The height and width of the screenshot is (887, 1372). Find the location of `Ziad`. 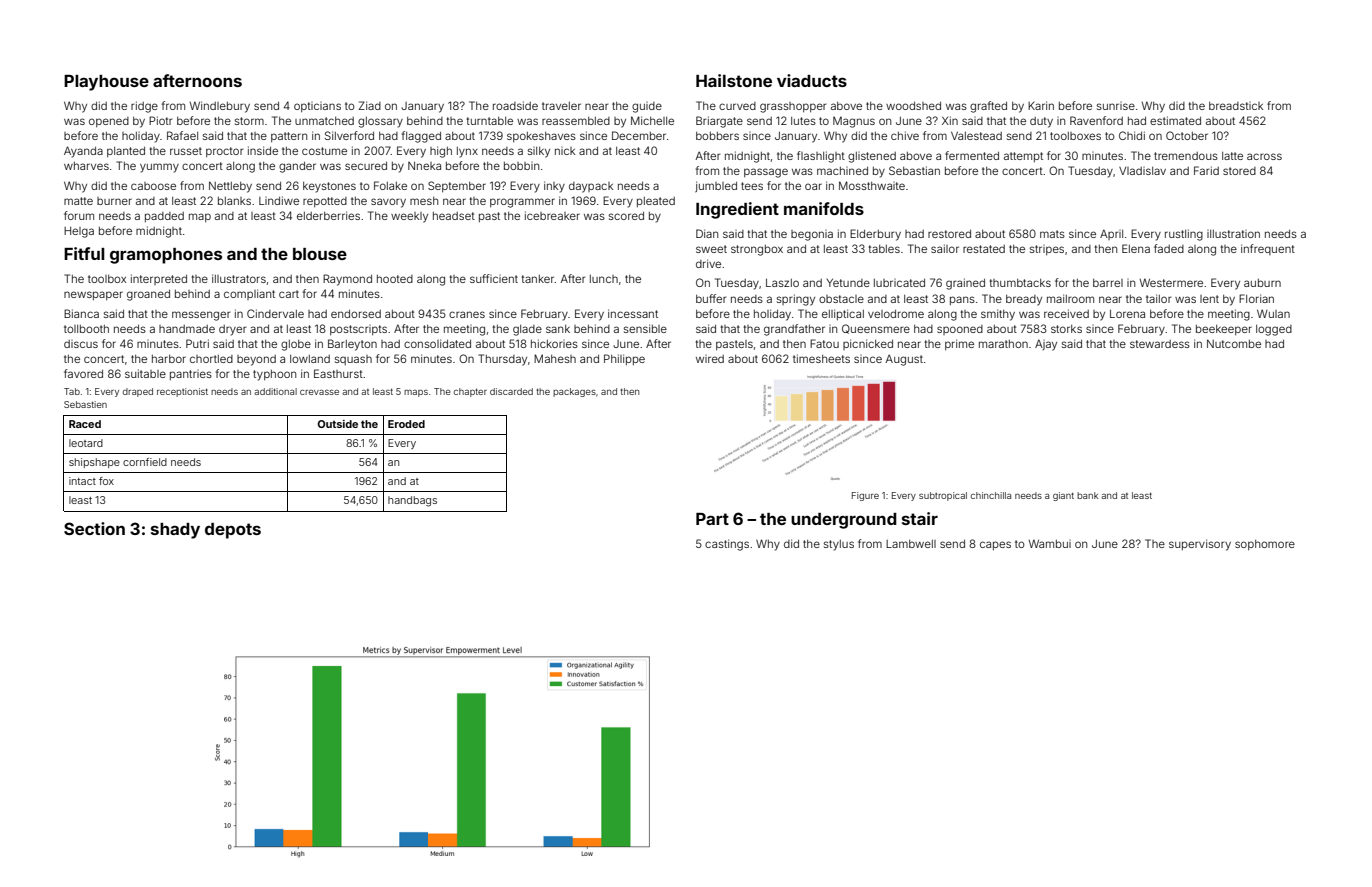

Ziad is located at coordinates (369, 105).
